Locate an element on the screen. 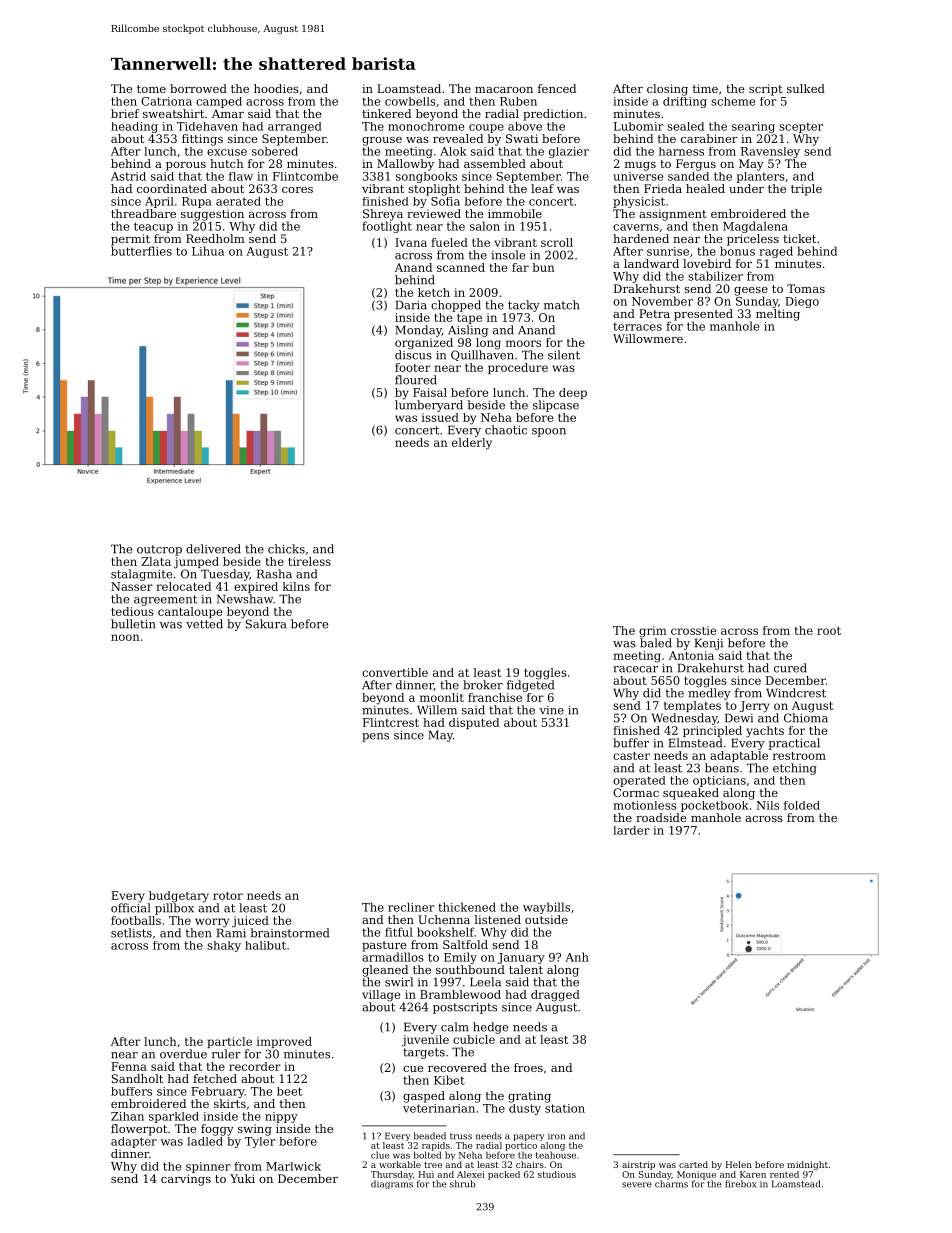  folded is located at coordinates (802, 805).
